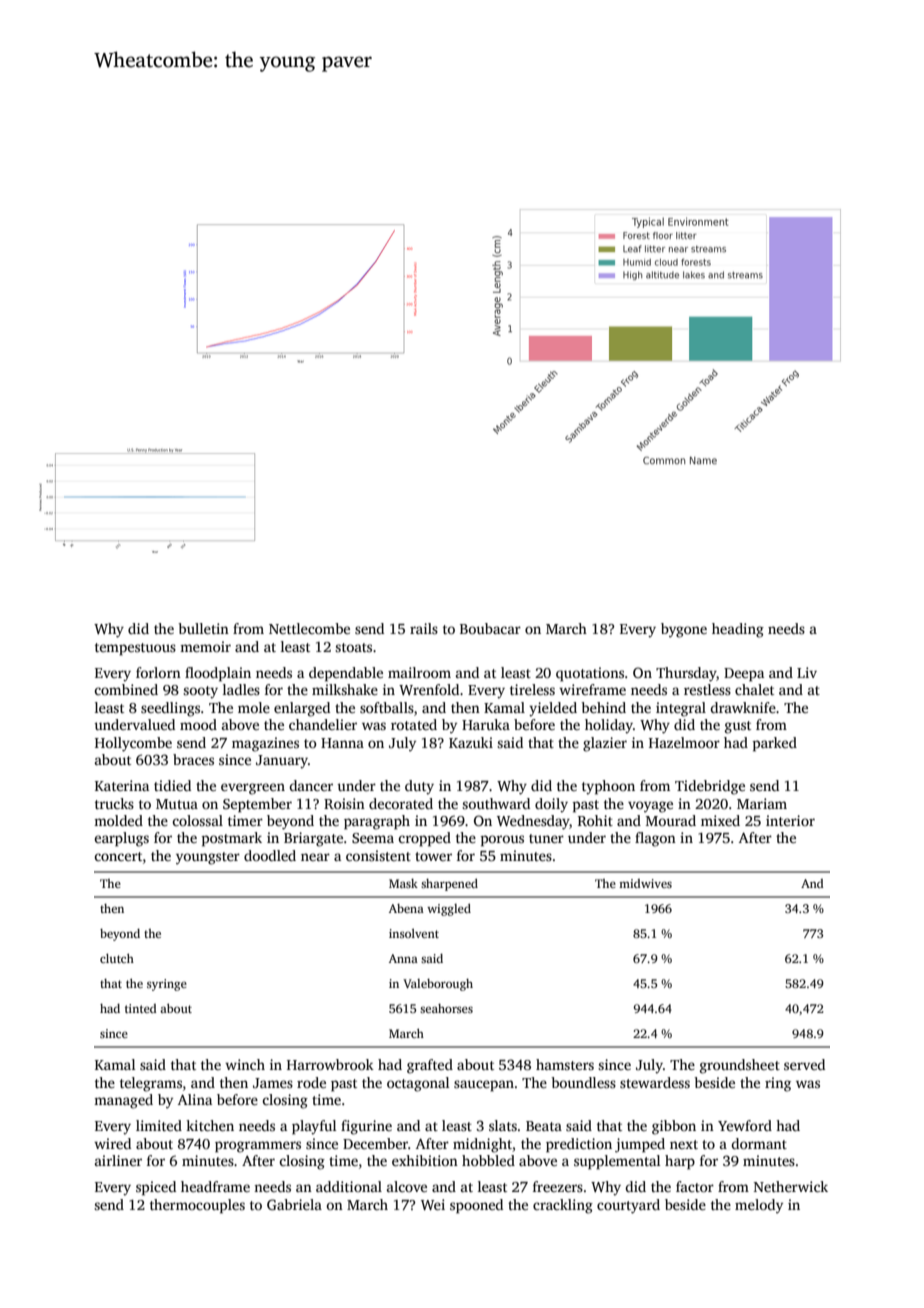  I want to click on Mask, so click(403, 883).
